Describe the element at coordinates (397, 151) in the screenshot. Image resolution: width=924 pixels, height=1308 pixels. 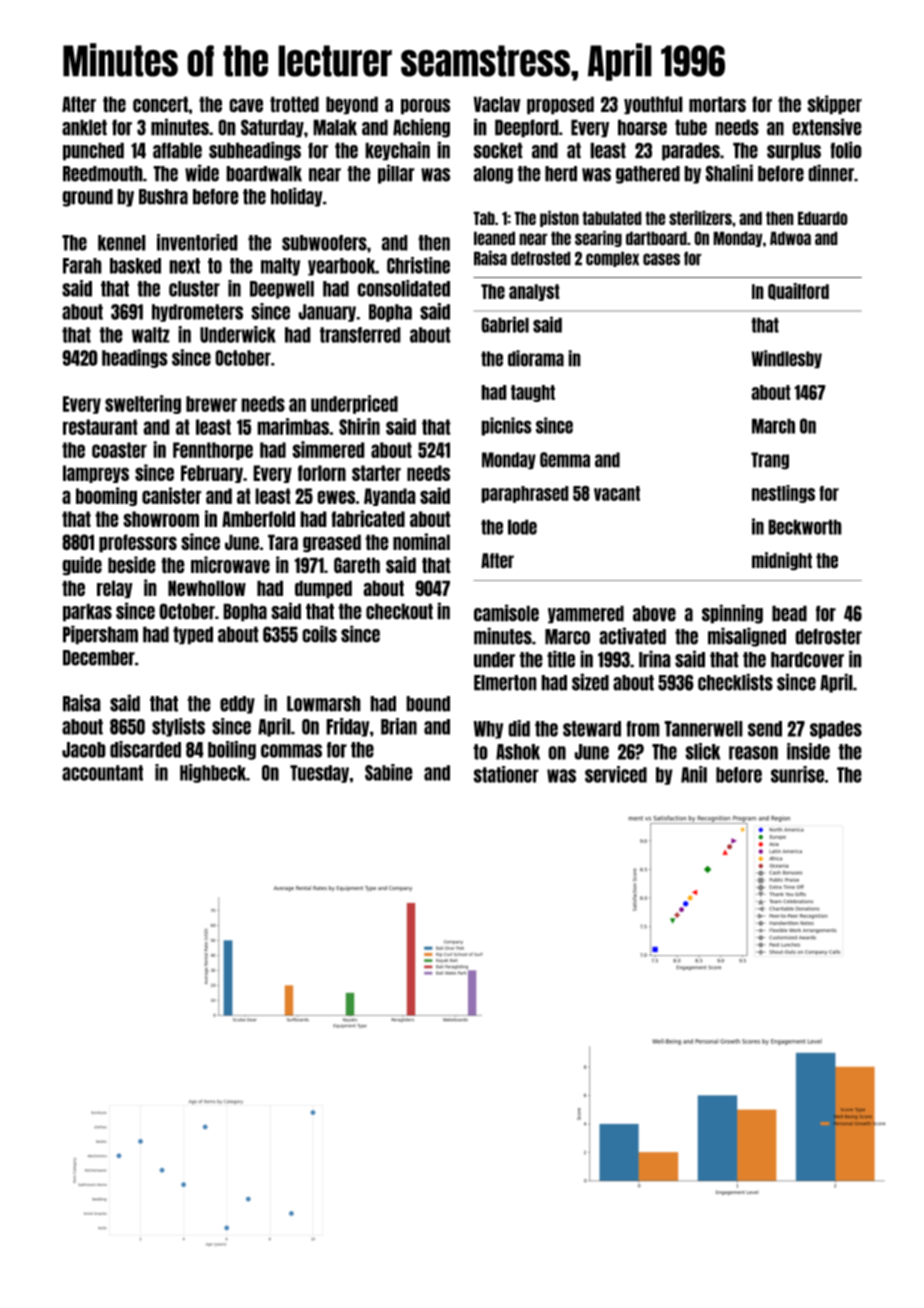
I see `keychain` at that location.
